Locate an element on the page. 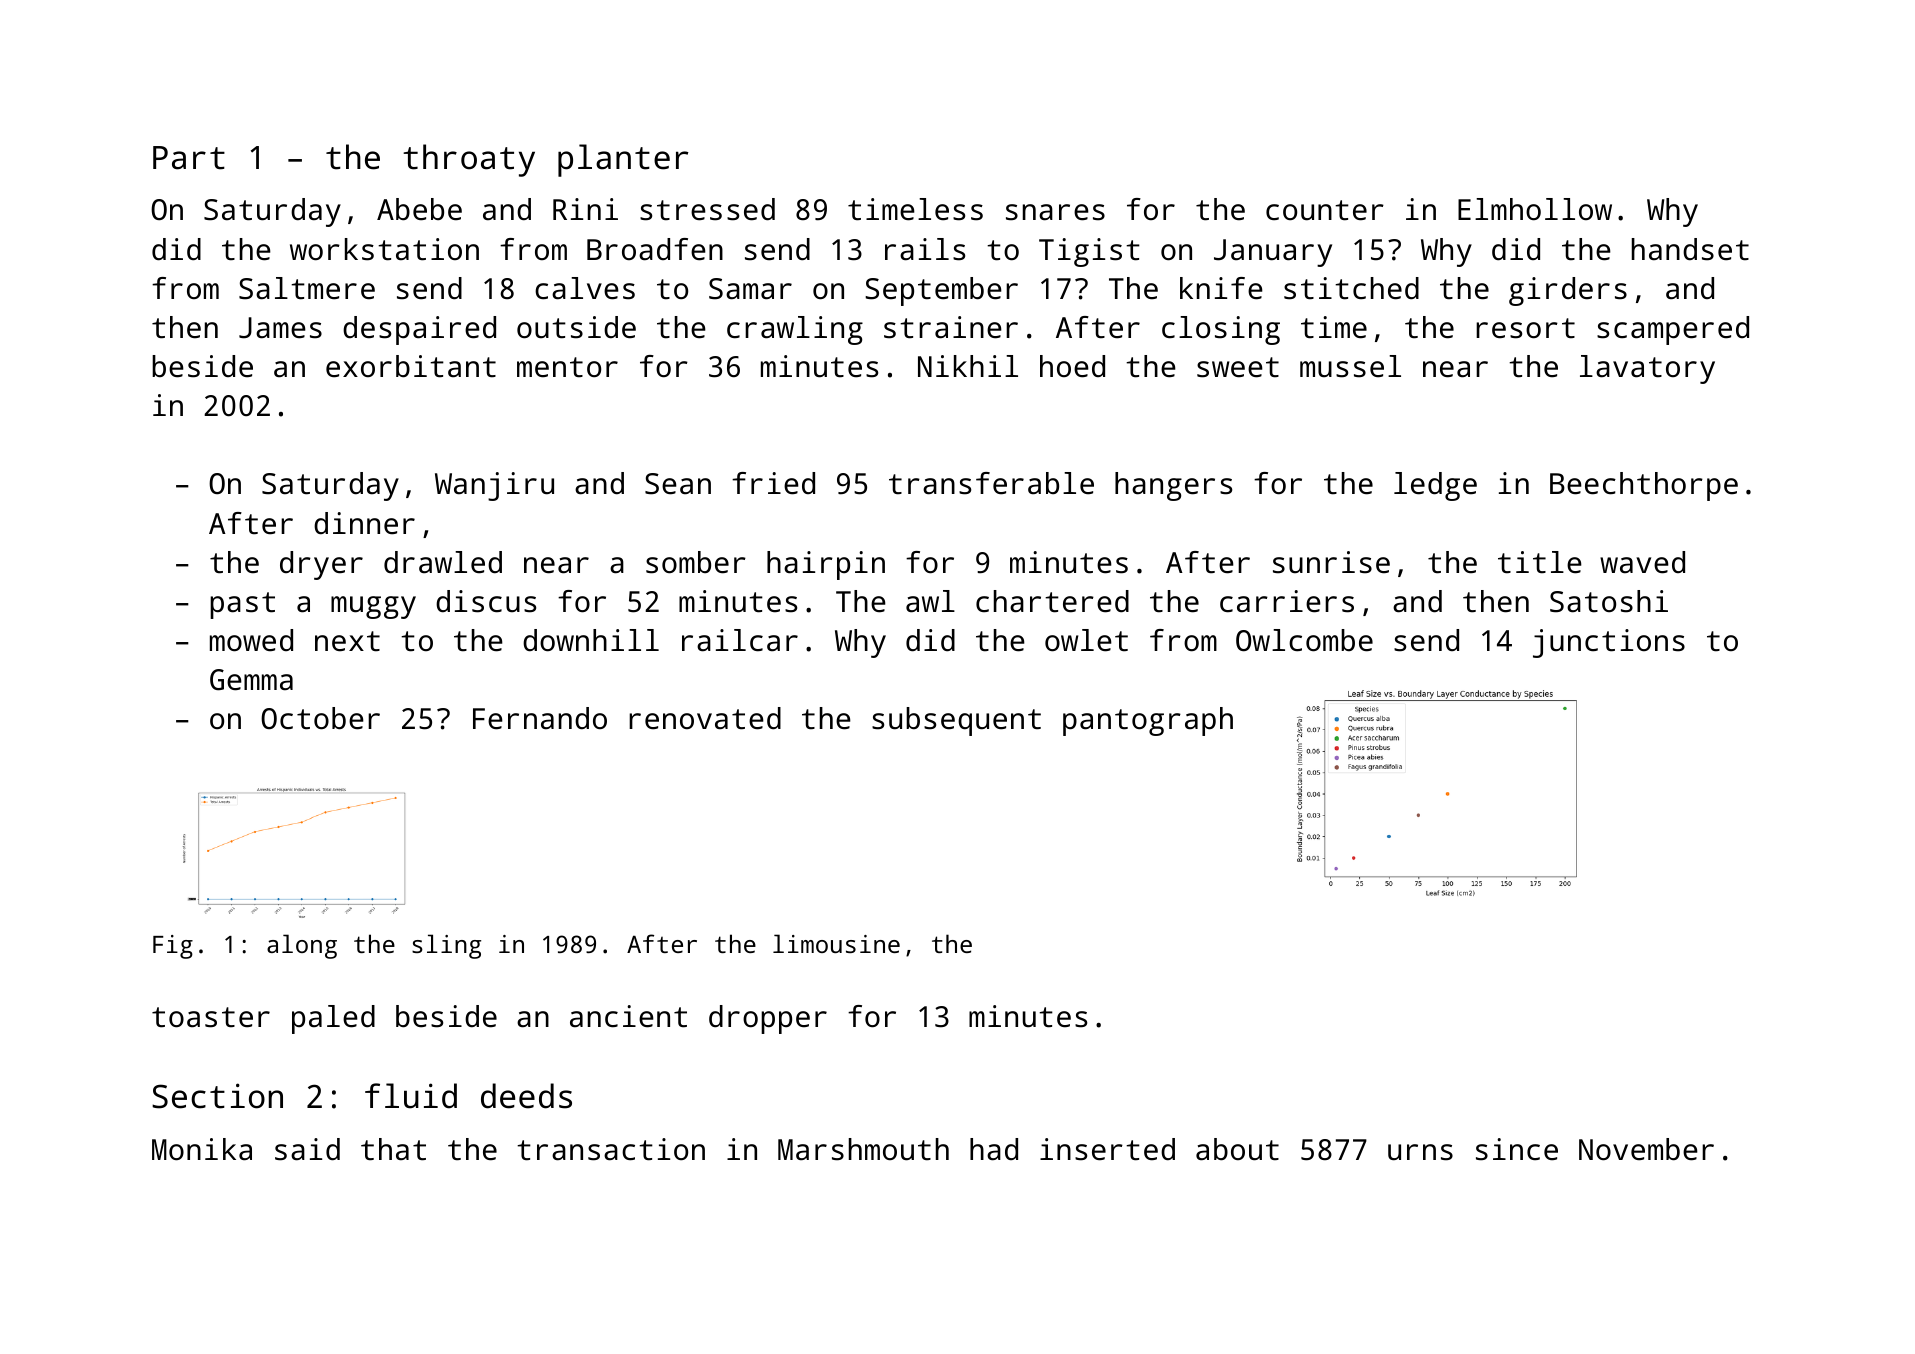  throaty is located at coordinates (469, 160).
